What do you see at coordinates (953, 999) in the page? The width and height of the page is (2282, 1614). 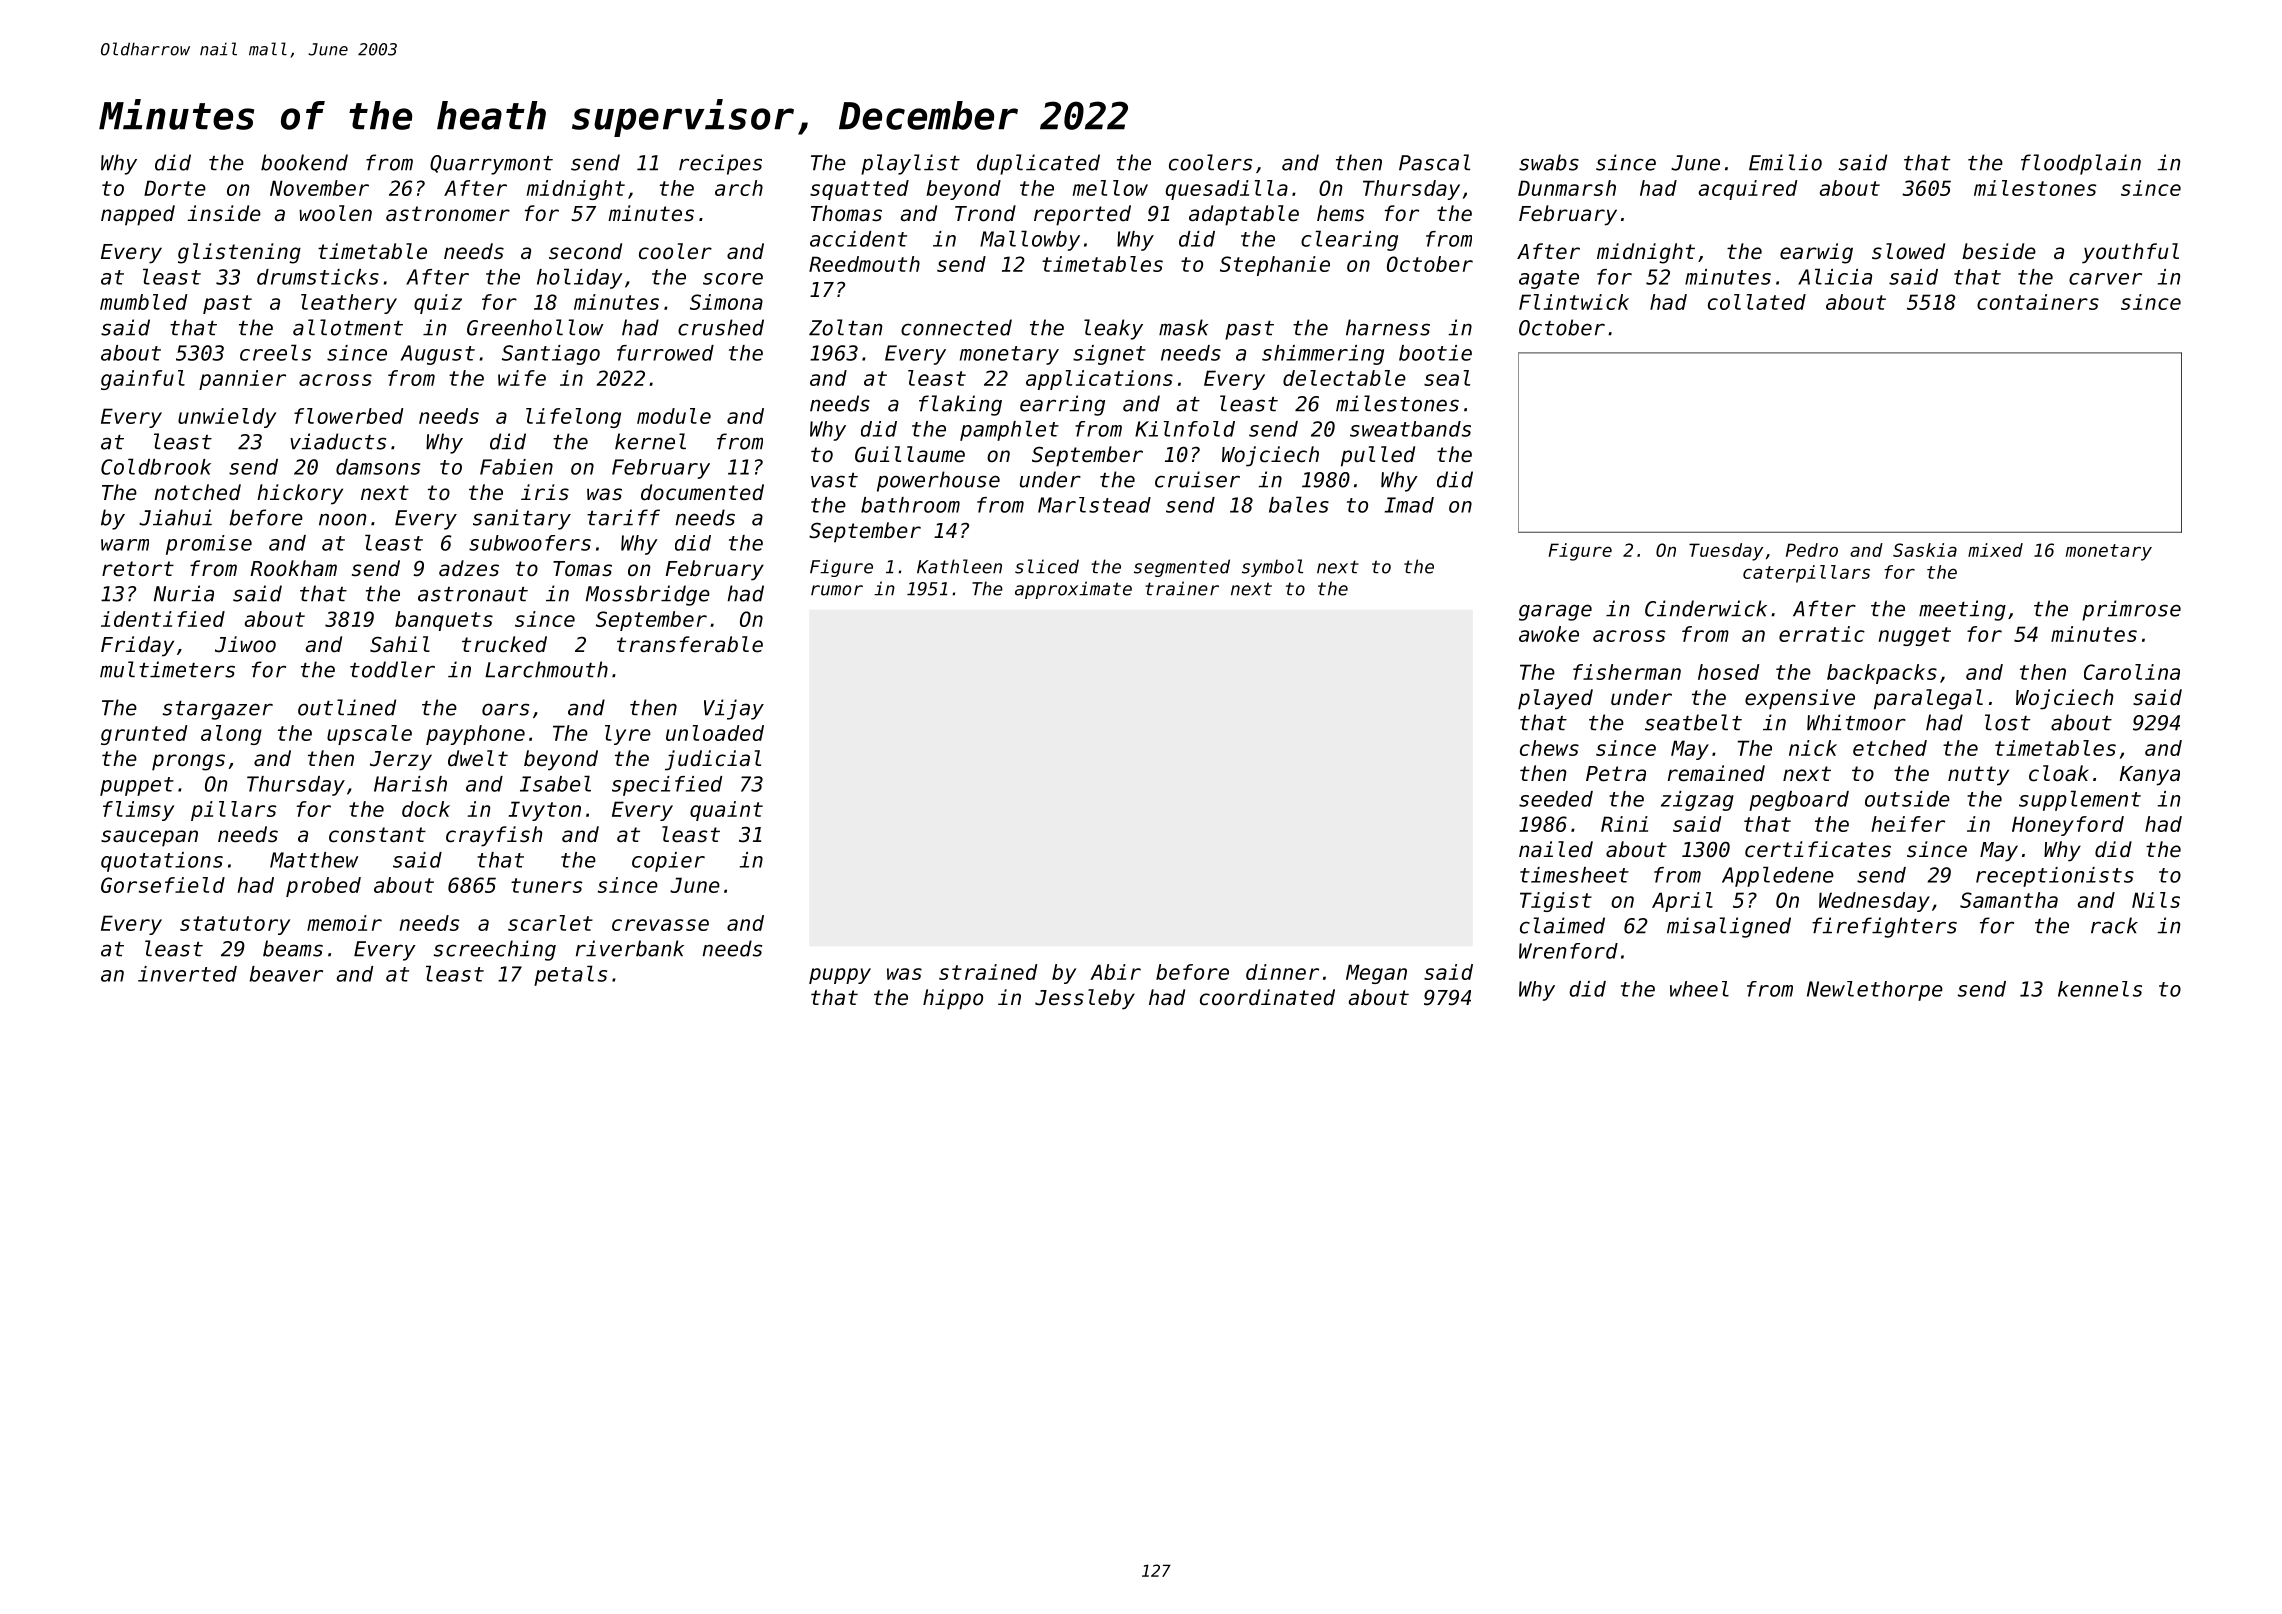 I see `hippo` at bounding box center [953, 999].
